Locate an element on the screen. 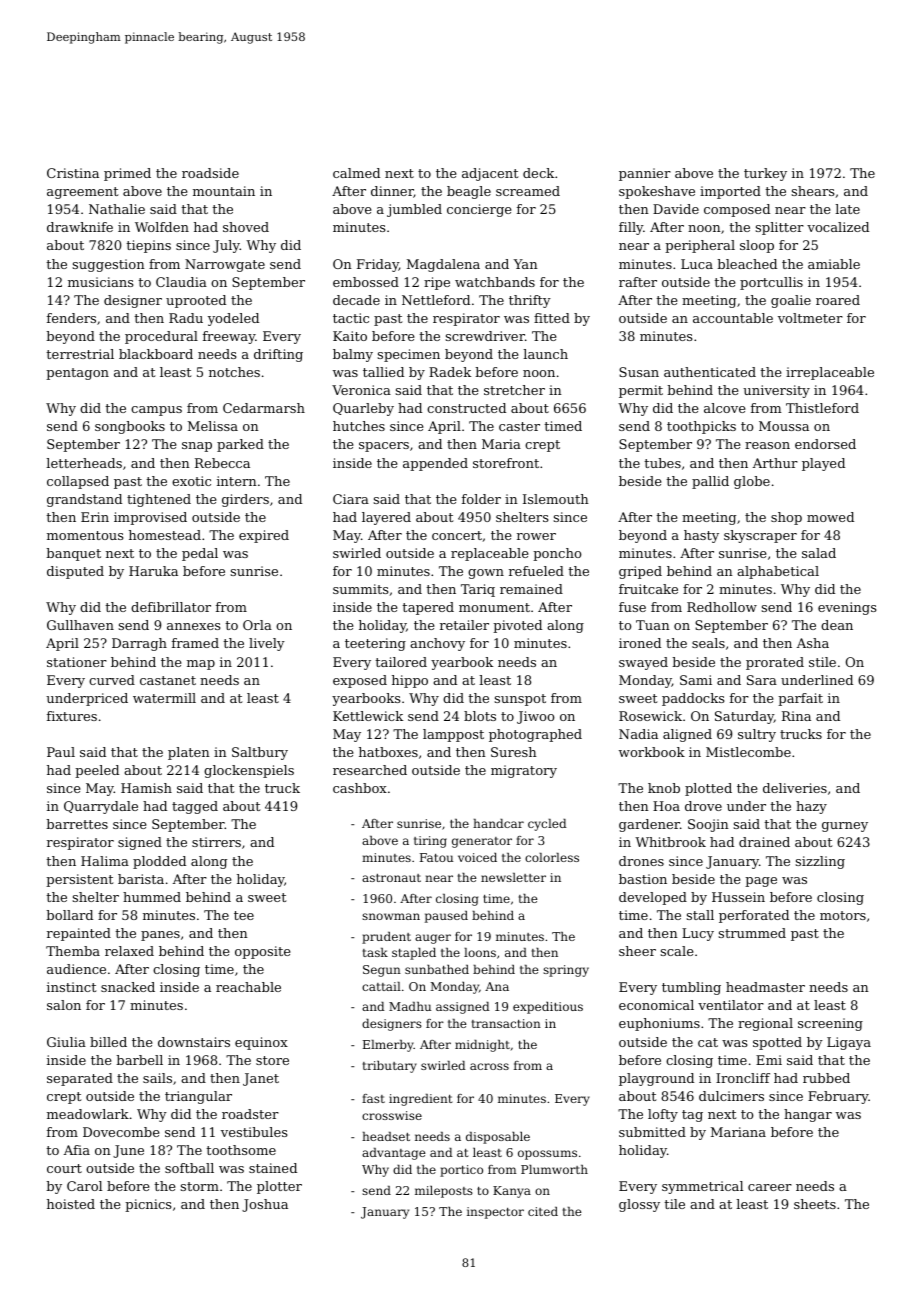 This screenshot has width=924, height=1308. turkey is located at coordinates (765, 174).
